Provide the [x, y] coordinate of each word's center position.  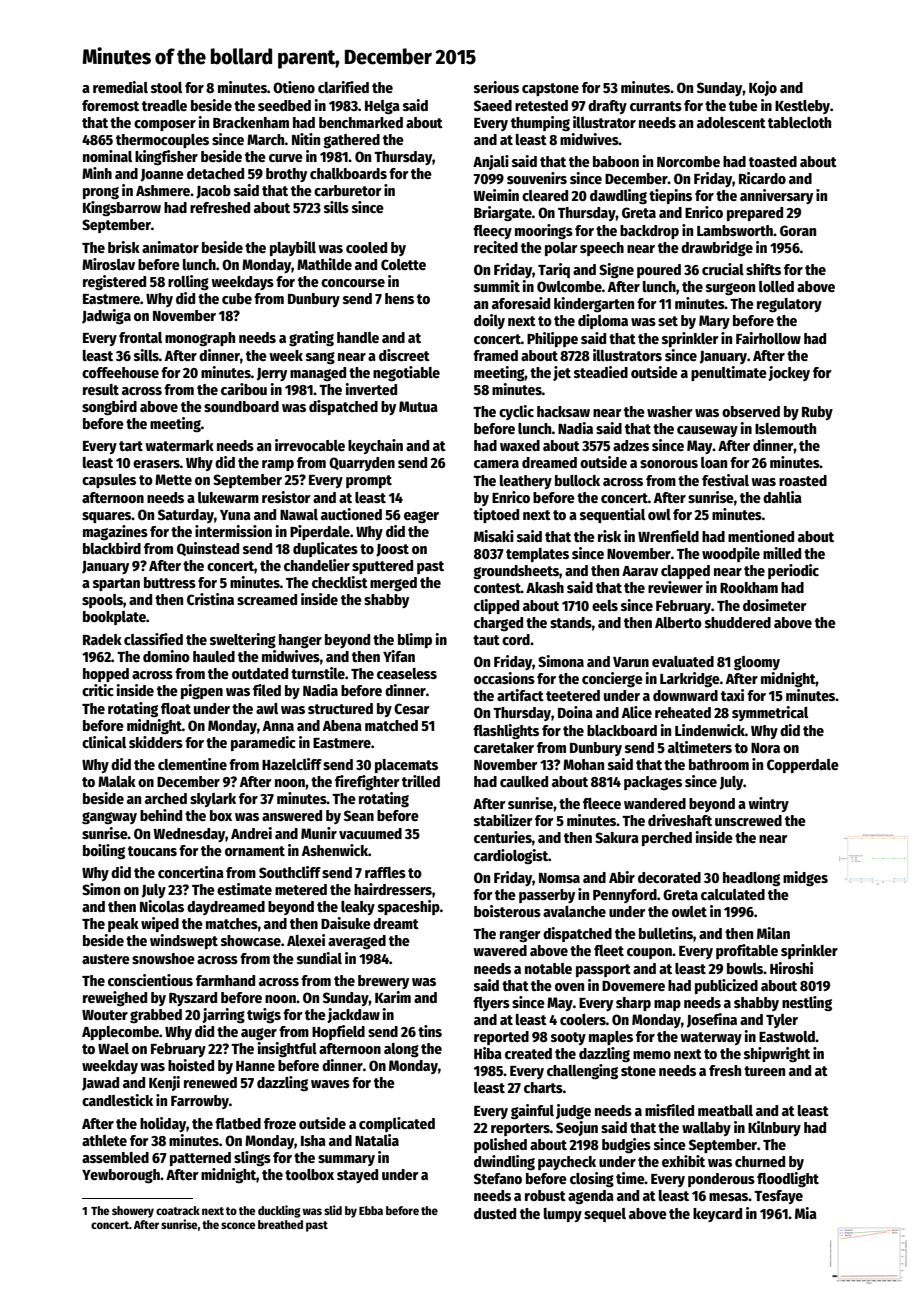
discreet [404, 355]
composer [165, 125]
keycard [717, 1215]
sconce [238, 1225]
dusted [495, 1213]
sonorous [669, 464]
